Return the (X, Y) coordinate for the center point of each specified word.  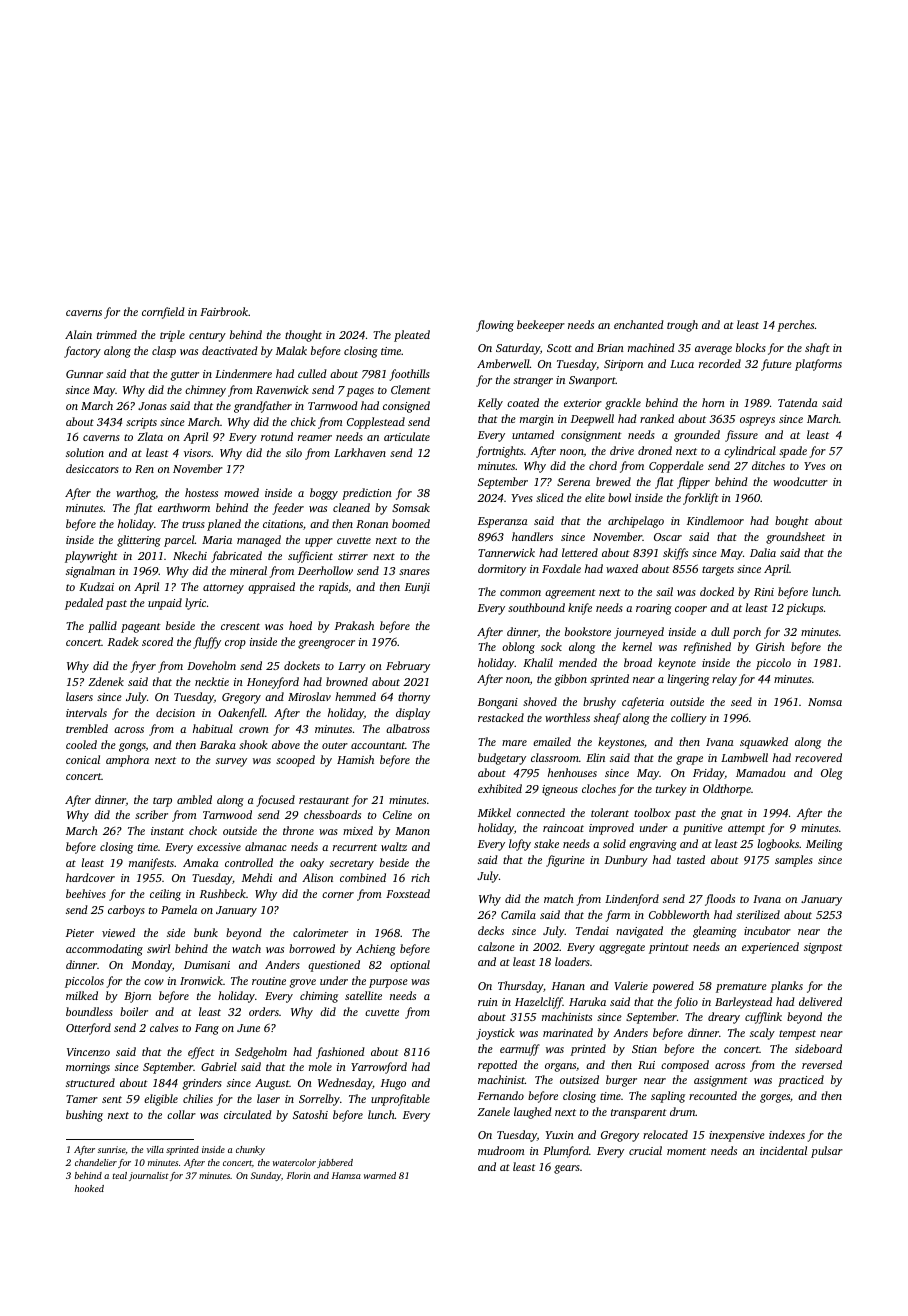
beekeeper (541, 326)
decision (175, 712)
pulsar (827, 1152)
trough (682, 326)
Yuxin (559, 1135)
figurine (565, 861)
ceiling (165, 895)
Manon (412, 831)
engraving (653, 845)
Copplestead (376, 423)
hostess (201, 492)
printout (669, 948)
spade (793, 452)
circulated (248, 1114)
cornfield (163, 313)
